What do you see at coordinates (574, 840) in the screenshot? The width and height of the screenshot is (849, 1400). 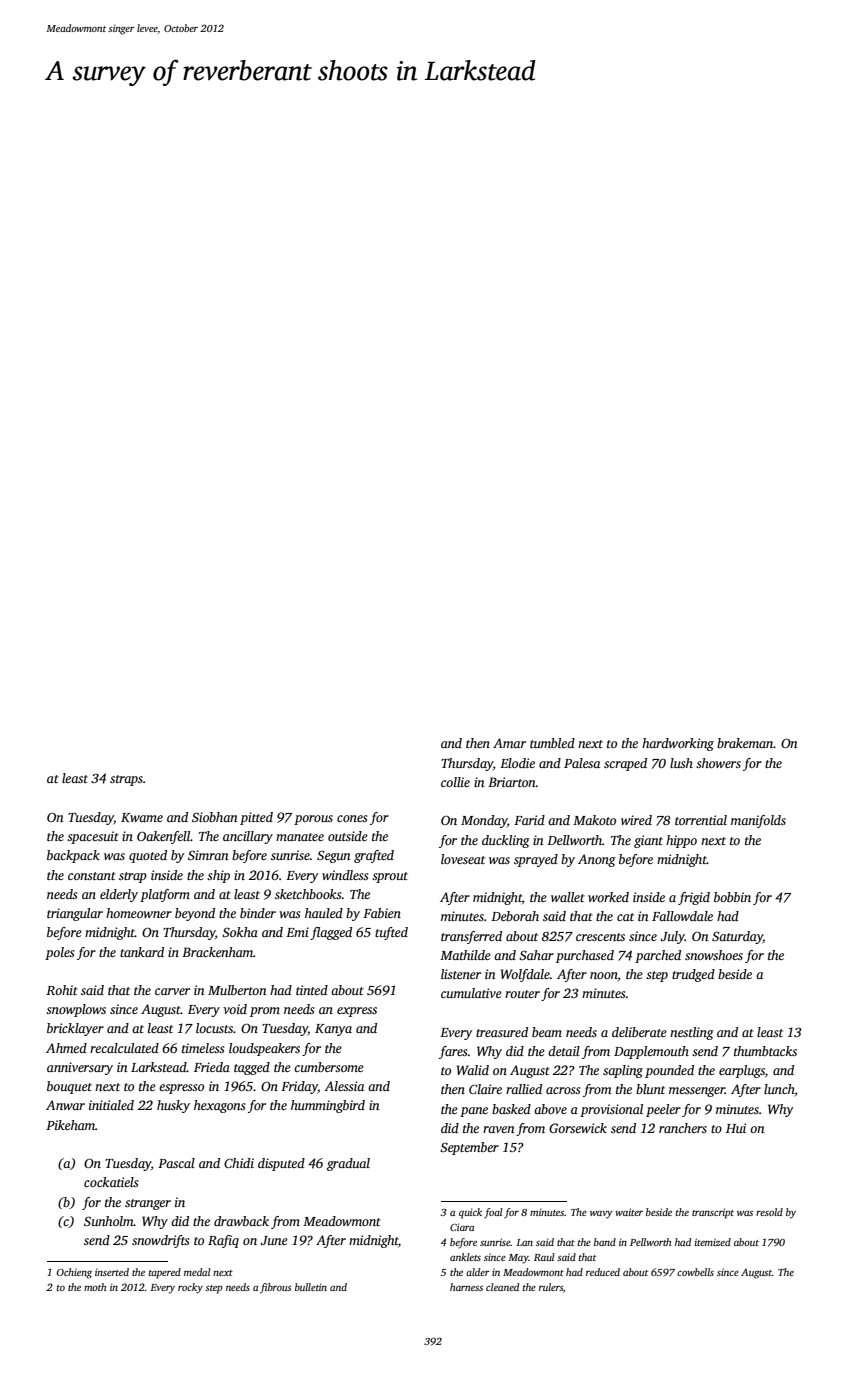 I see `Dellworth` at bounding box center [574, 840].
